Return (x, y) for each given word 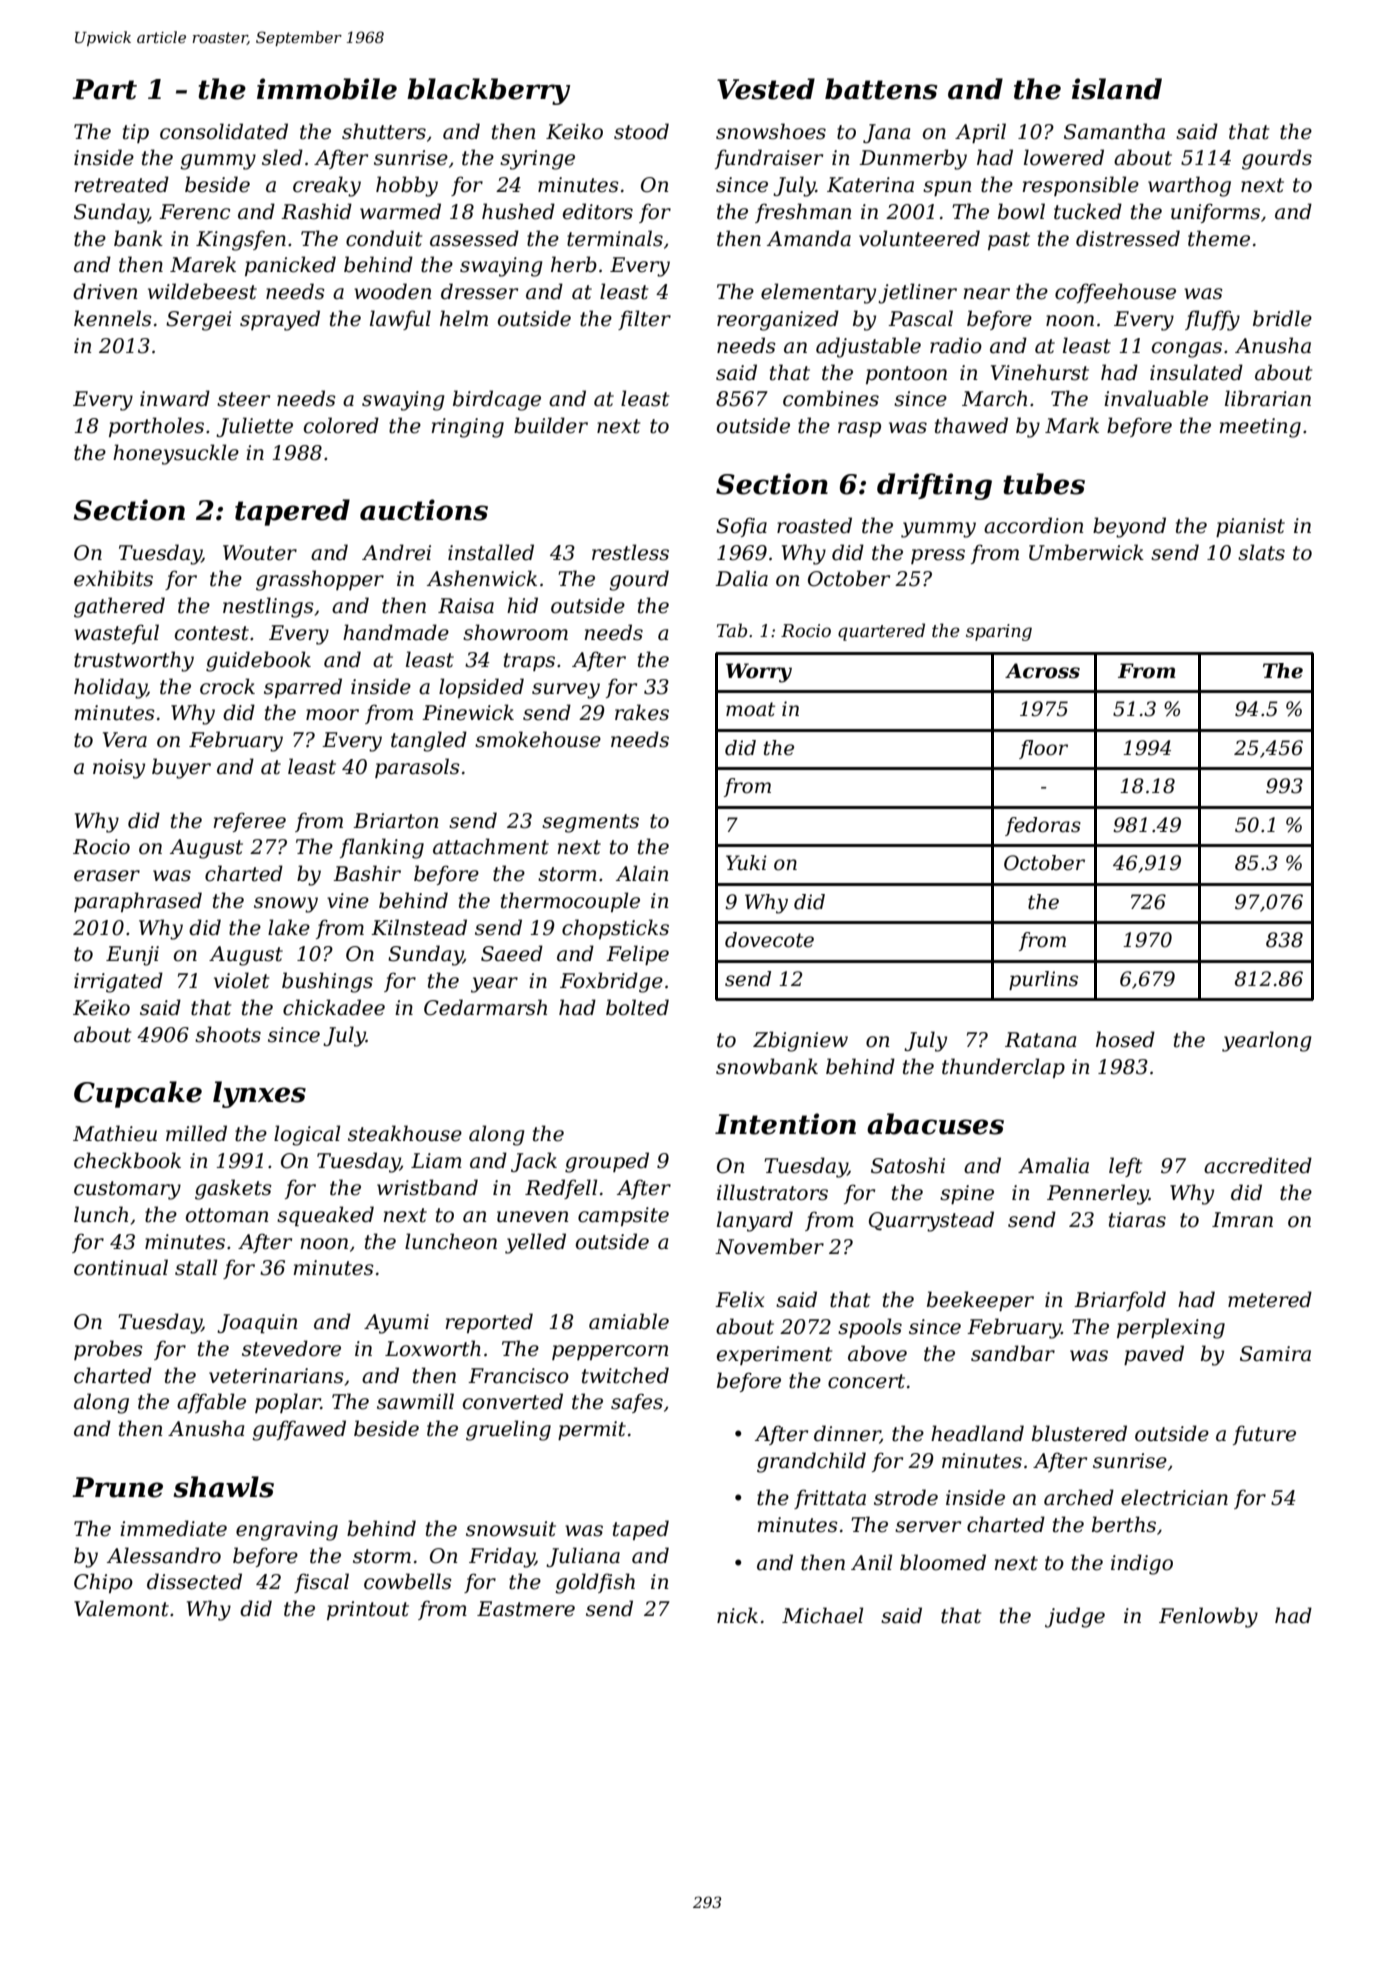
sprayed (280, 320)
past (1009, 241)
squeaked (325, 1216)
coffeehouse (1115, 293)
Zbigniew (800, 1041)
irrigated (118, 982)
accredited (1258, 1165)
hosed (1125, 1039)
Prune (117, 1487)
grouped (607, 1162)
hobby (407, 186)
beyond (1129, 527)
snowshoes (771, 131)
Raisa (466, 606)
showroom (515, 632)
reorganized (778, 320)
